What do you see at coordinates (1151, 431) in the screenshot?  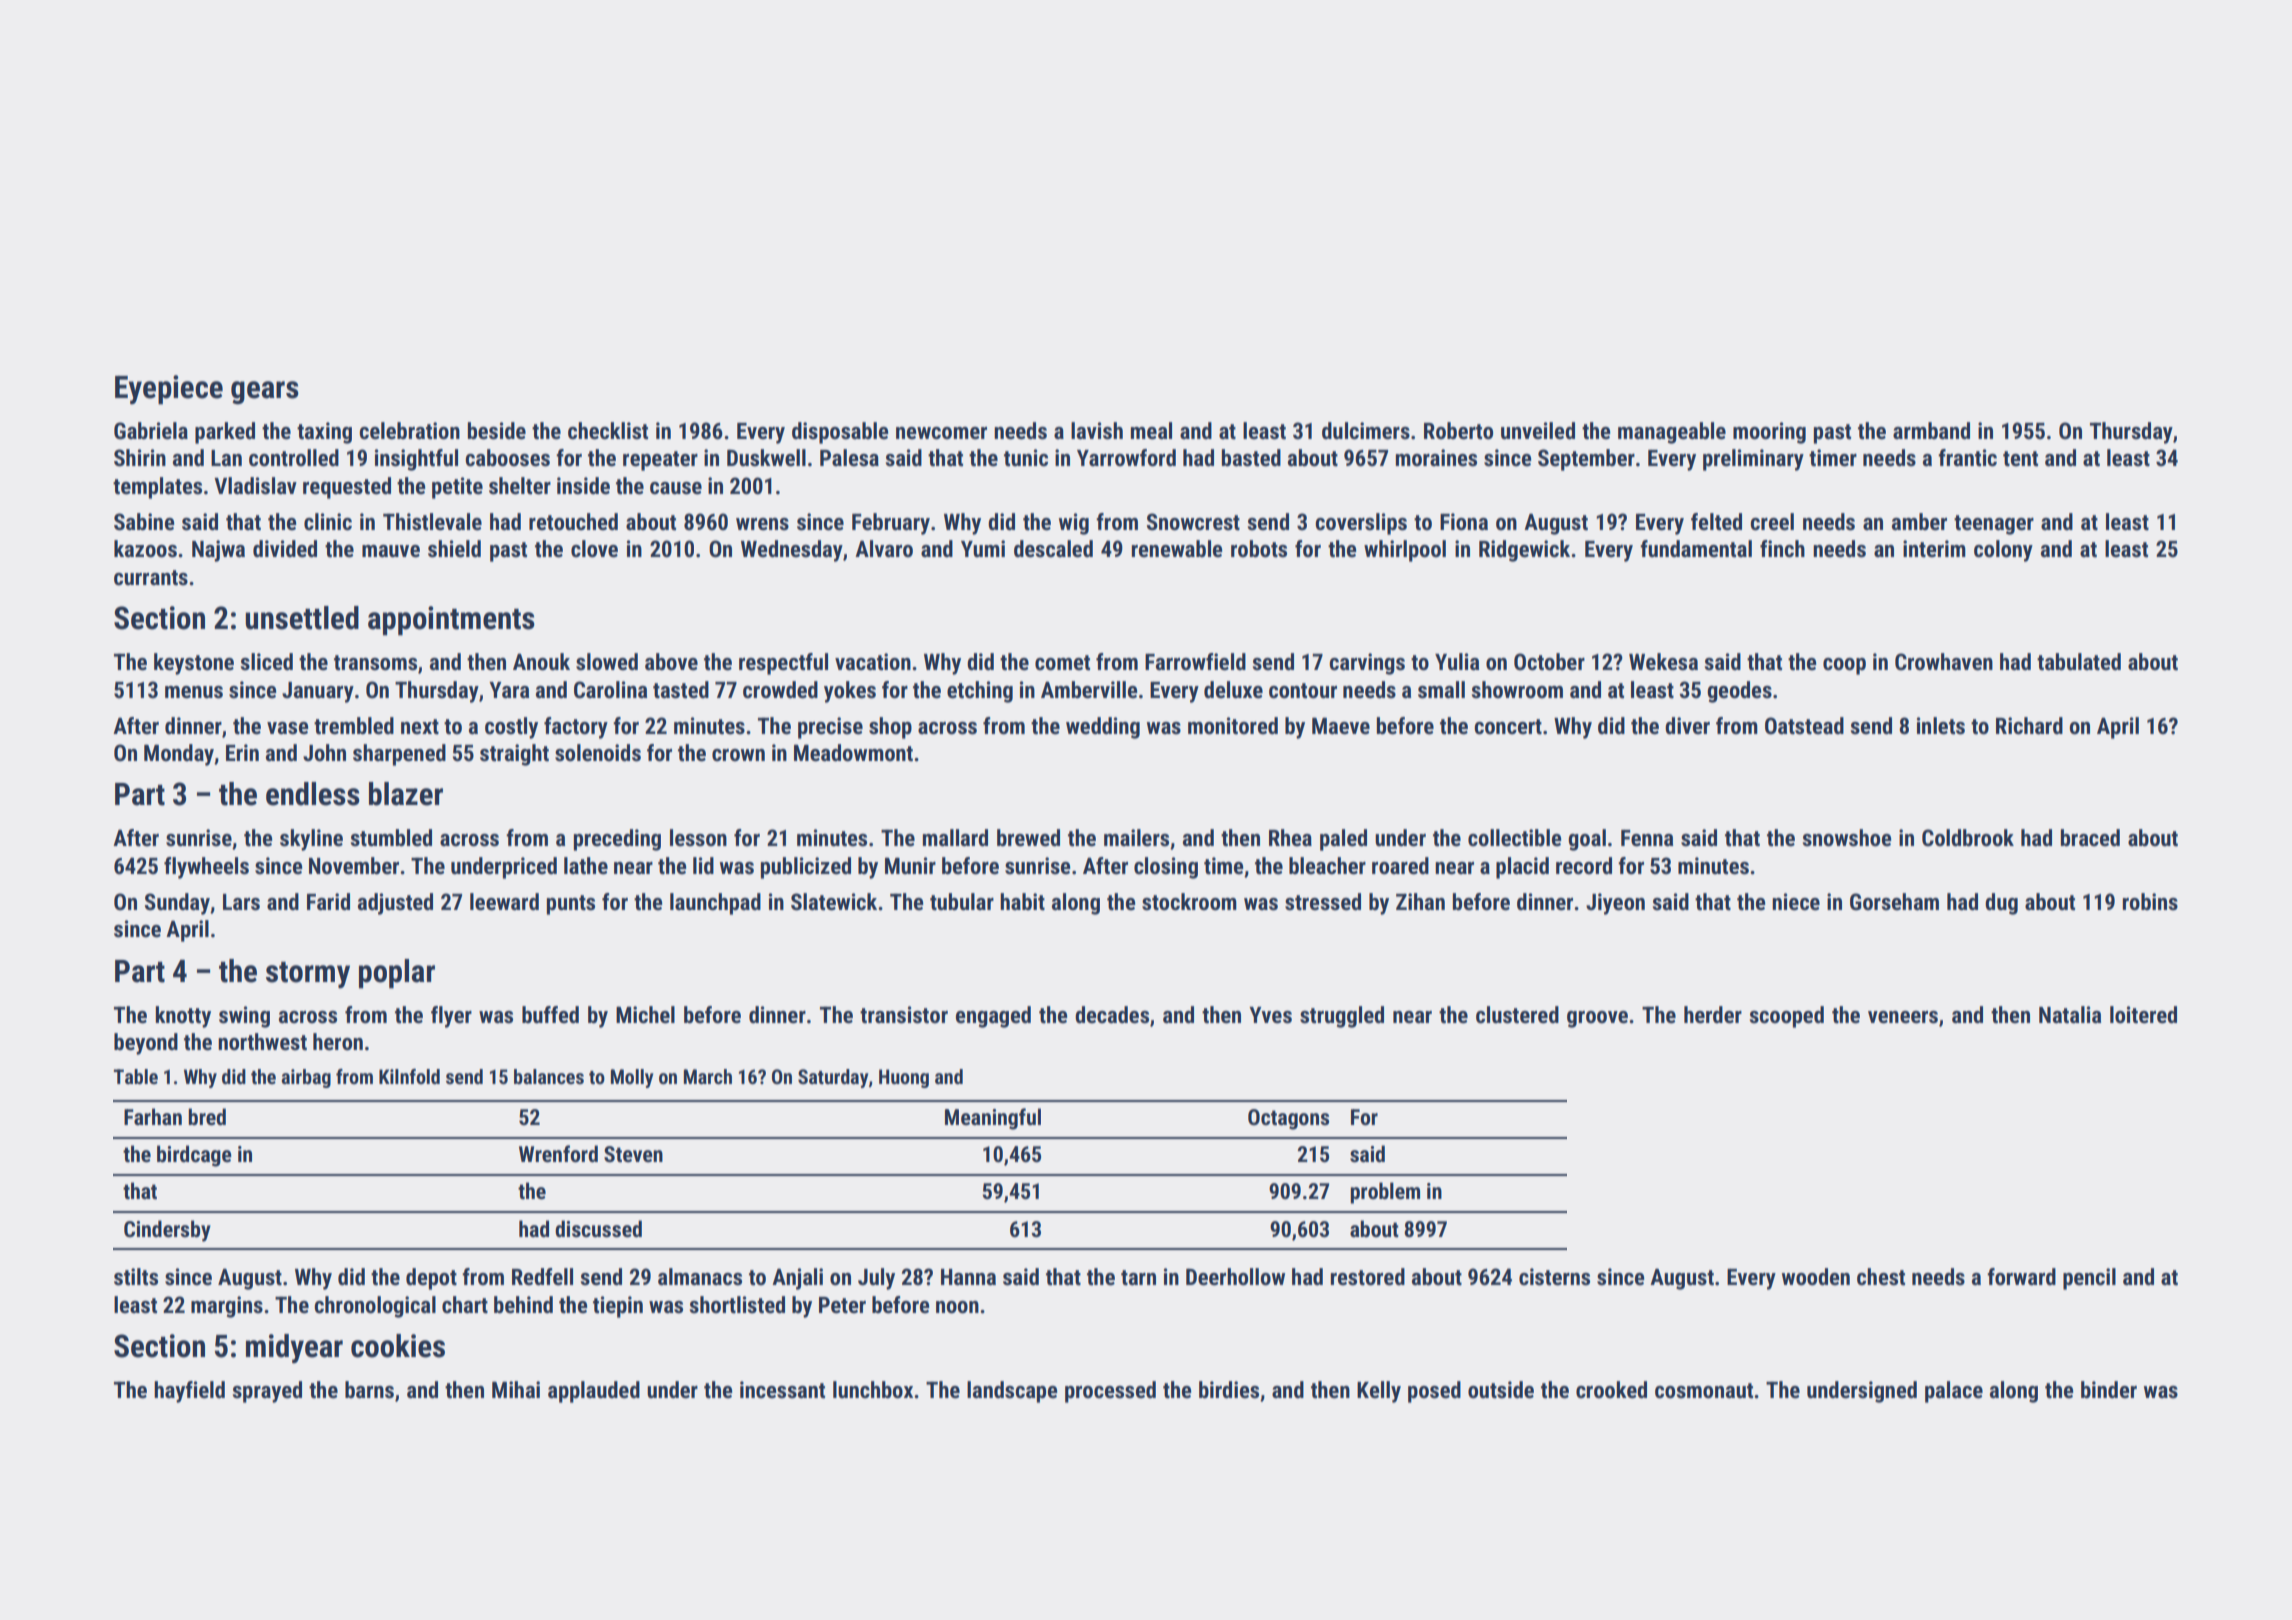 I see `meal` at bounding box center [1151, 431].
